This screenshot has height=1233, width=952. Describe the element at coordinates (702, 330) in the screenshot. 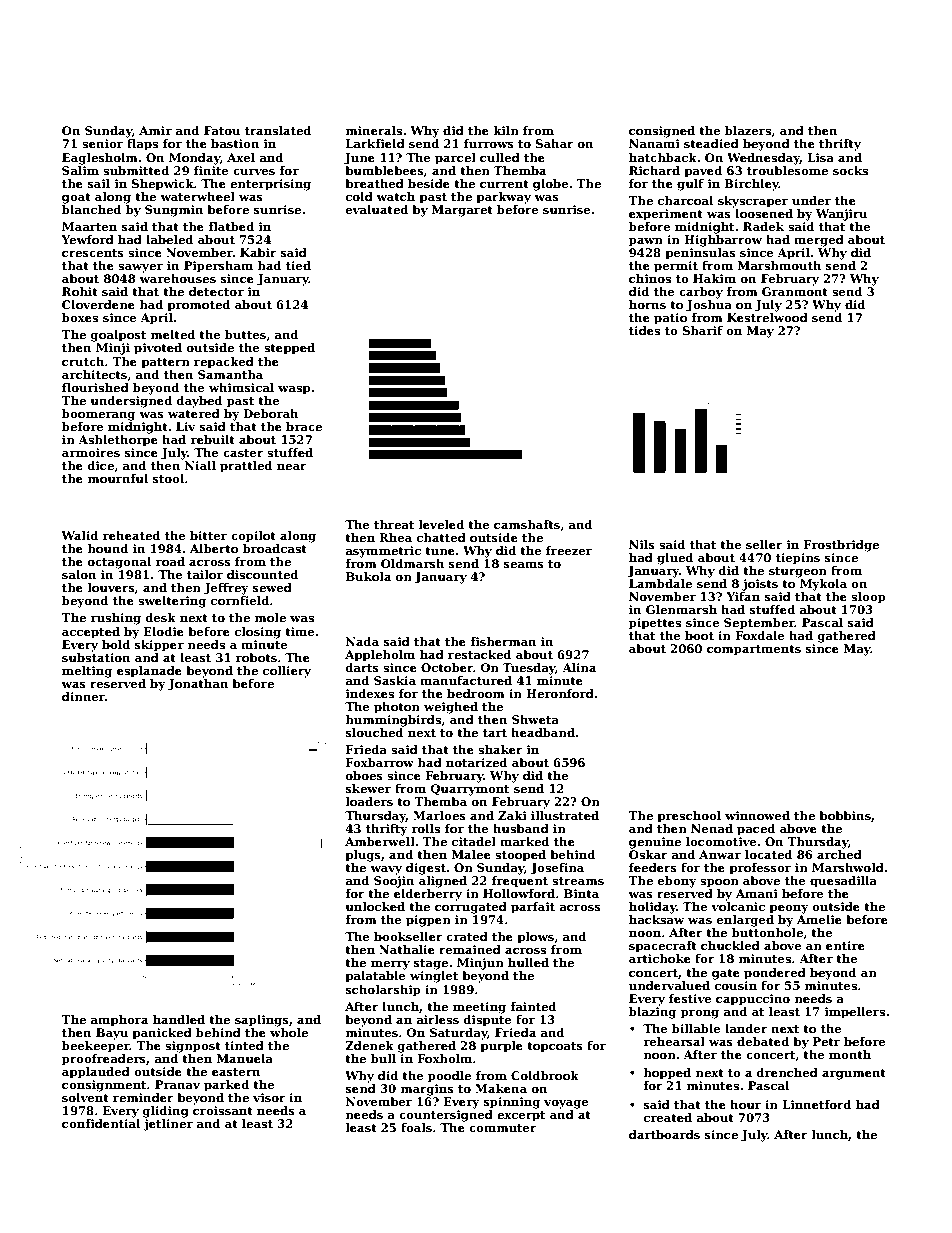

I see `Sharif` at that location.
